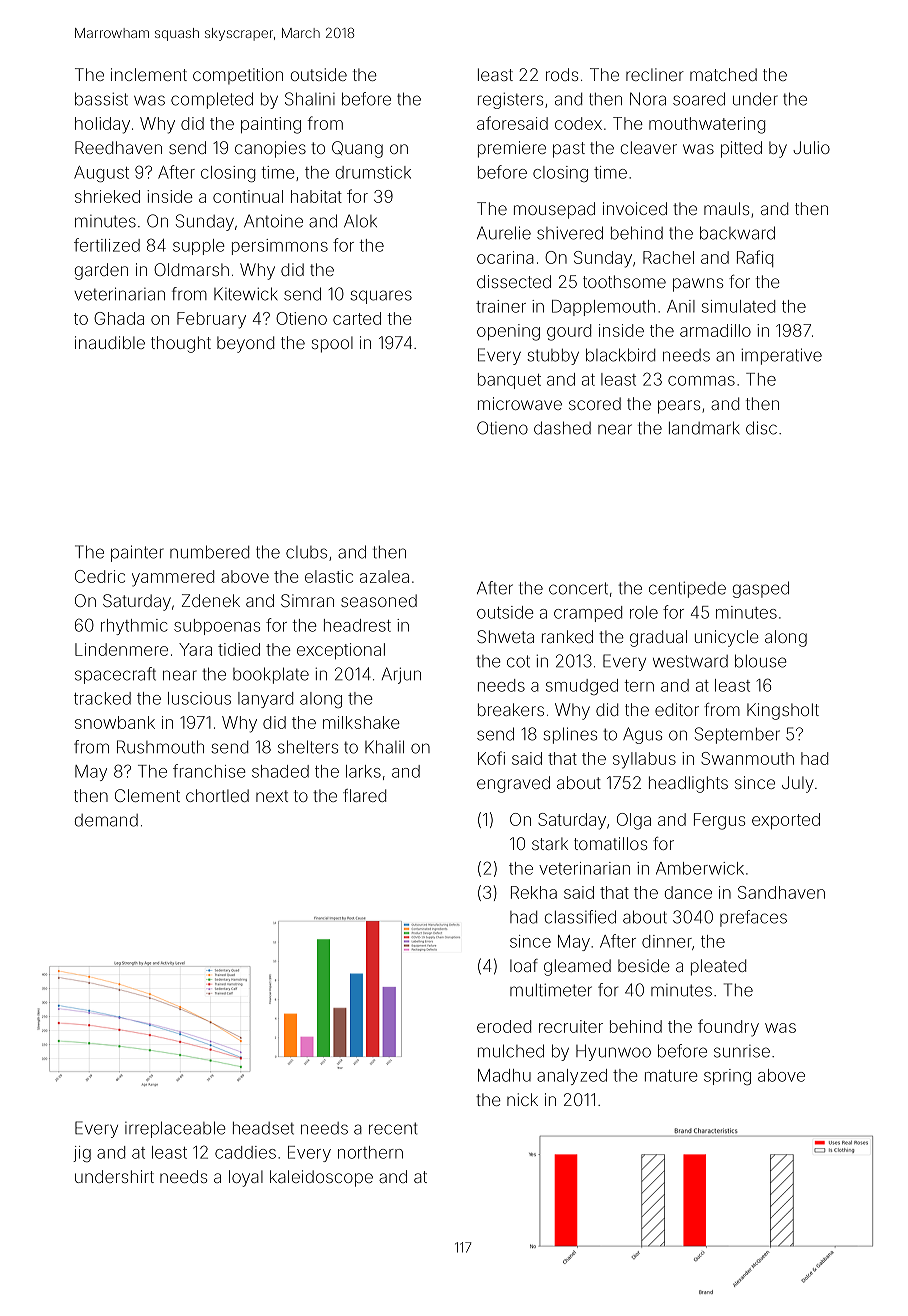  I want to click on nick, so click(522, 1099).
